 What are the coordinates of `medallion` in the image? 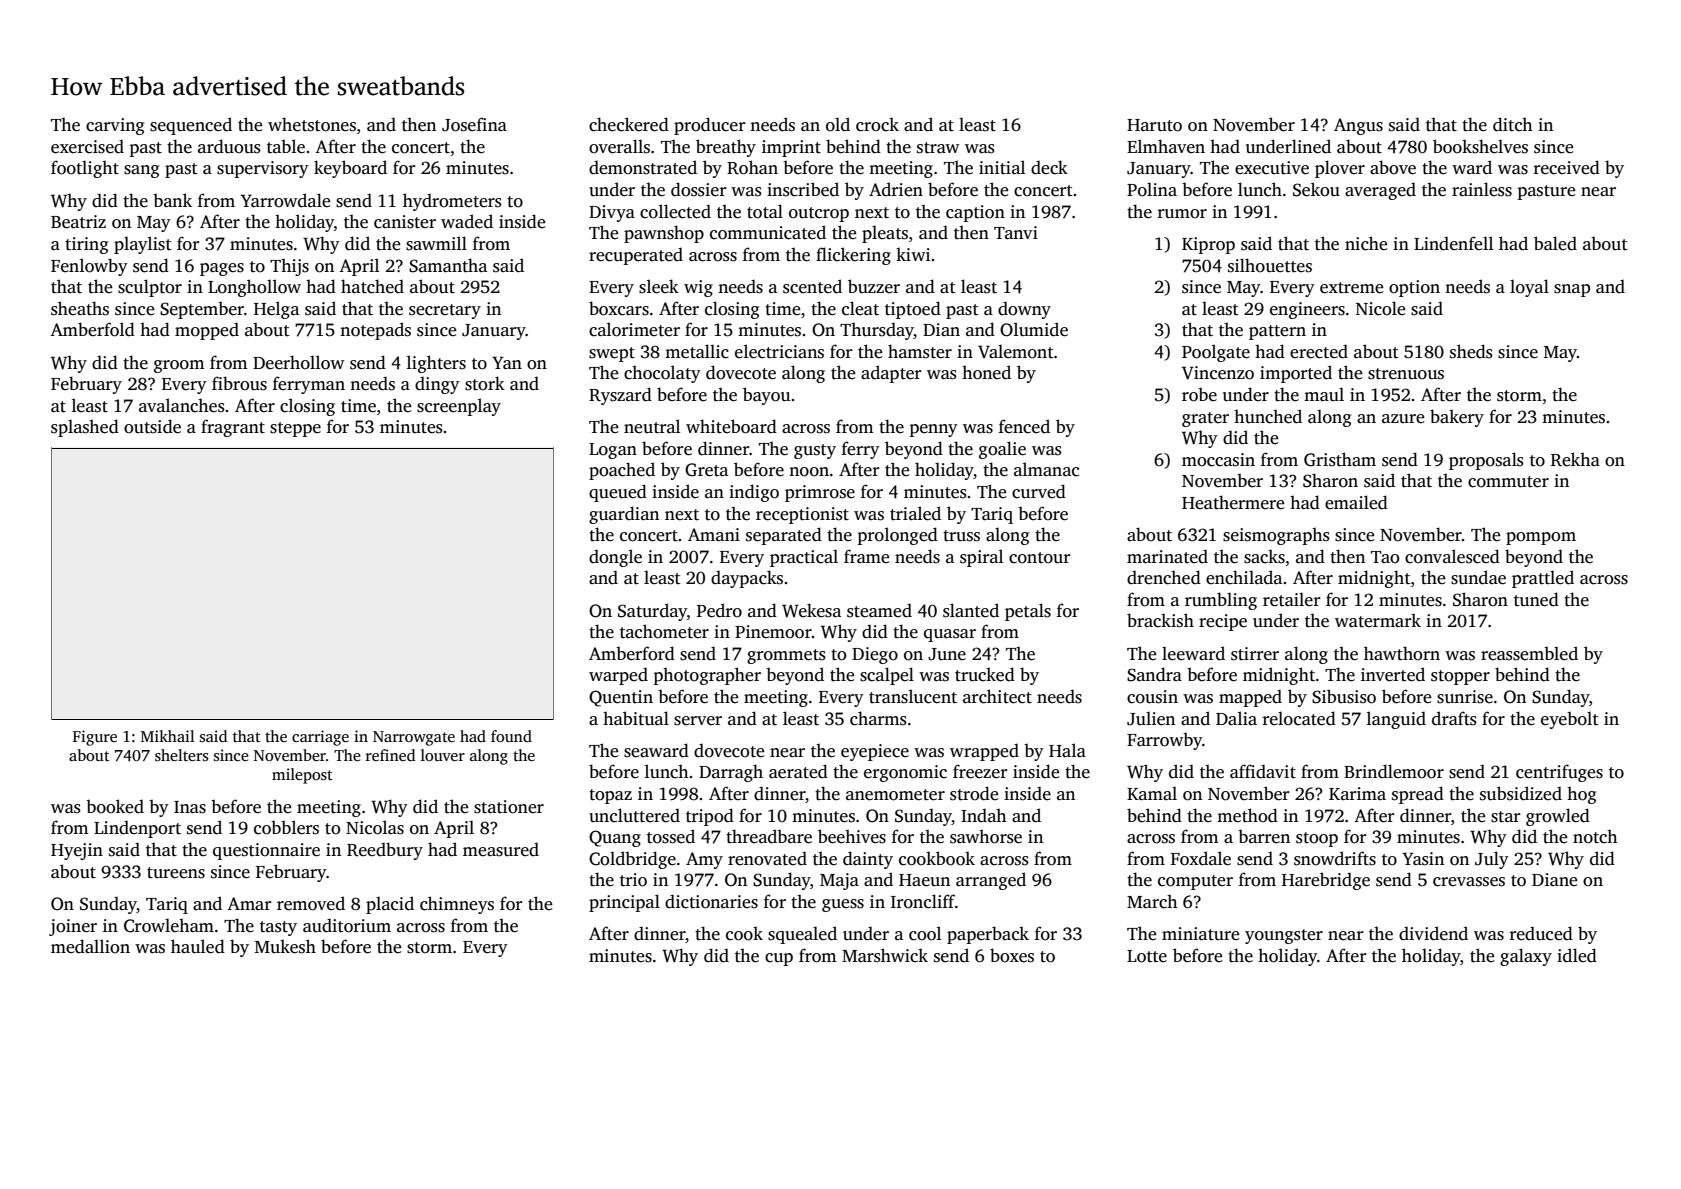 It's located at (90, 946).
